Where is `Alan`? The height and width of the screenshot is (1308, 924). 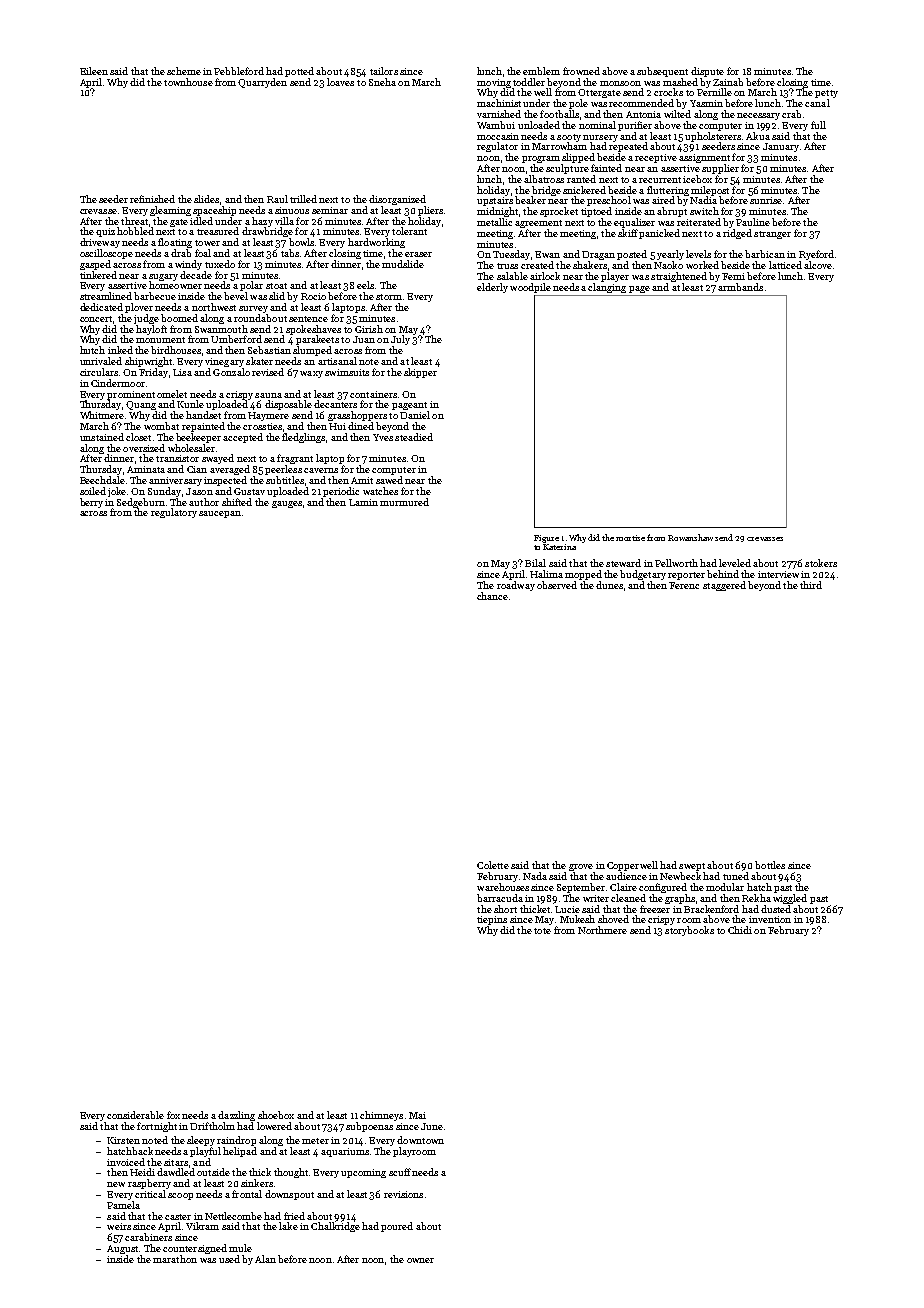
Alan is located at coordinates (265, 1259).
